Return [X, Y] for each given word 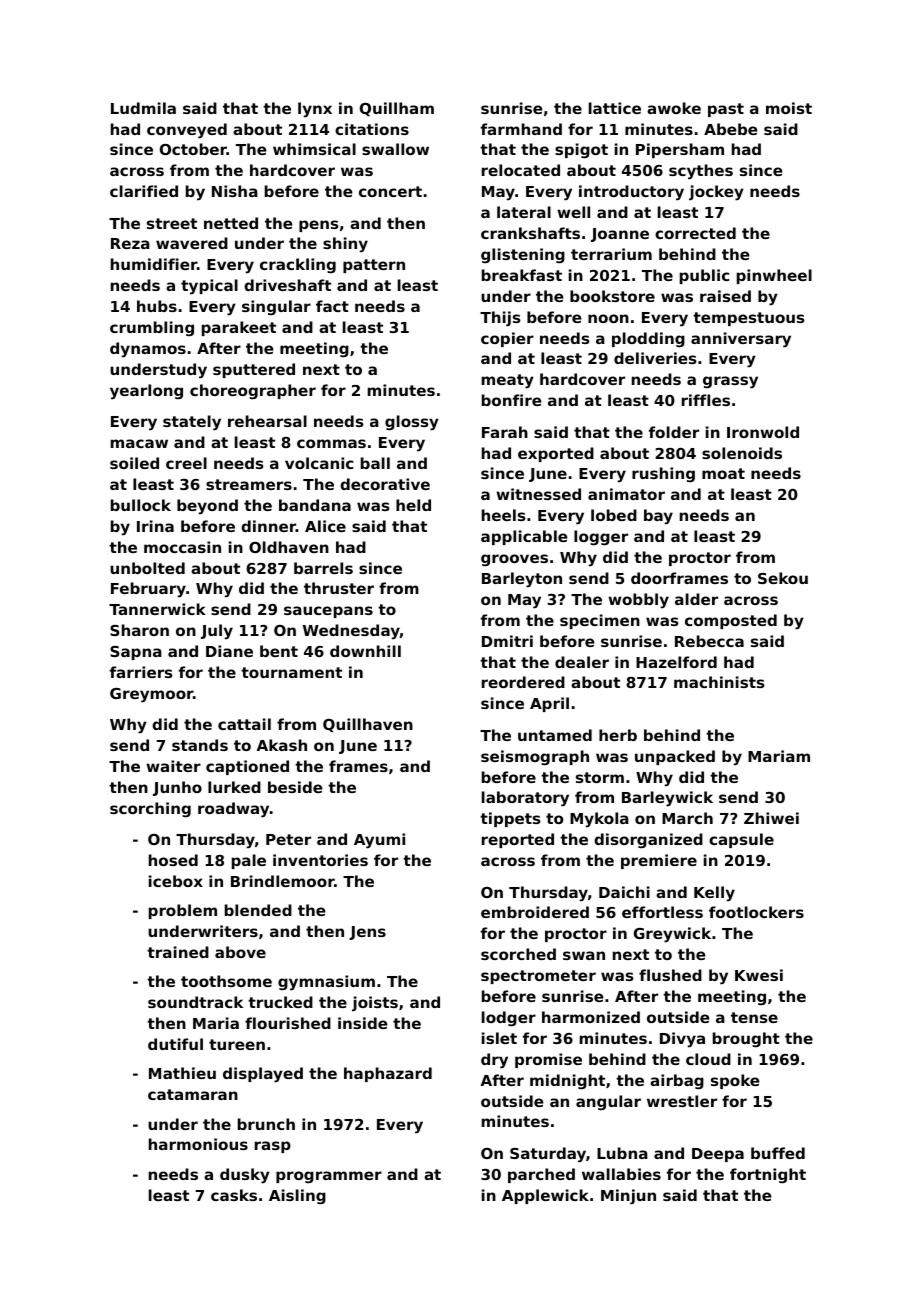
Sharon [139, 630]
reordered [523, 682]
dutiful [175, 1044]
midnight [567, 1082]
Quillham [397, 109]
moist [789, 108]
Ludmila [143, 108]
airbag [677, 1082]
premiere [659, 861]
